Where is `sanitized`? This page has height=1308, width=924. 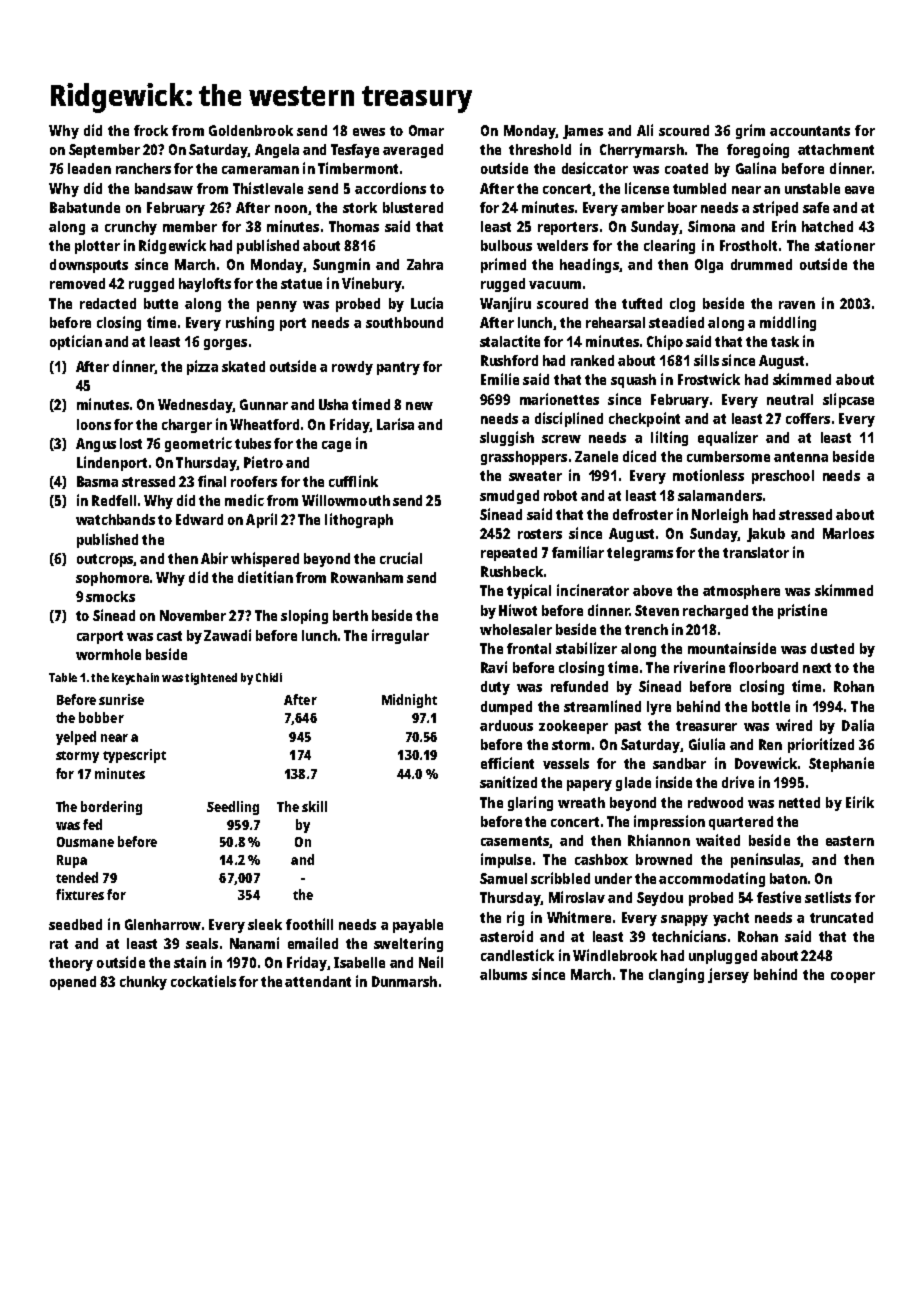 sanitized is located at coordinates (508, 782).
